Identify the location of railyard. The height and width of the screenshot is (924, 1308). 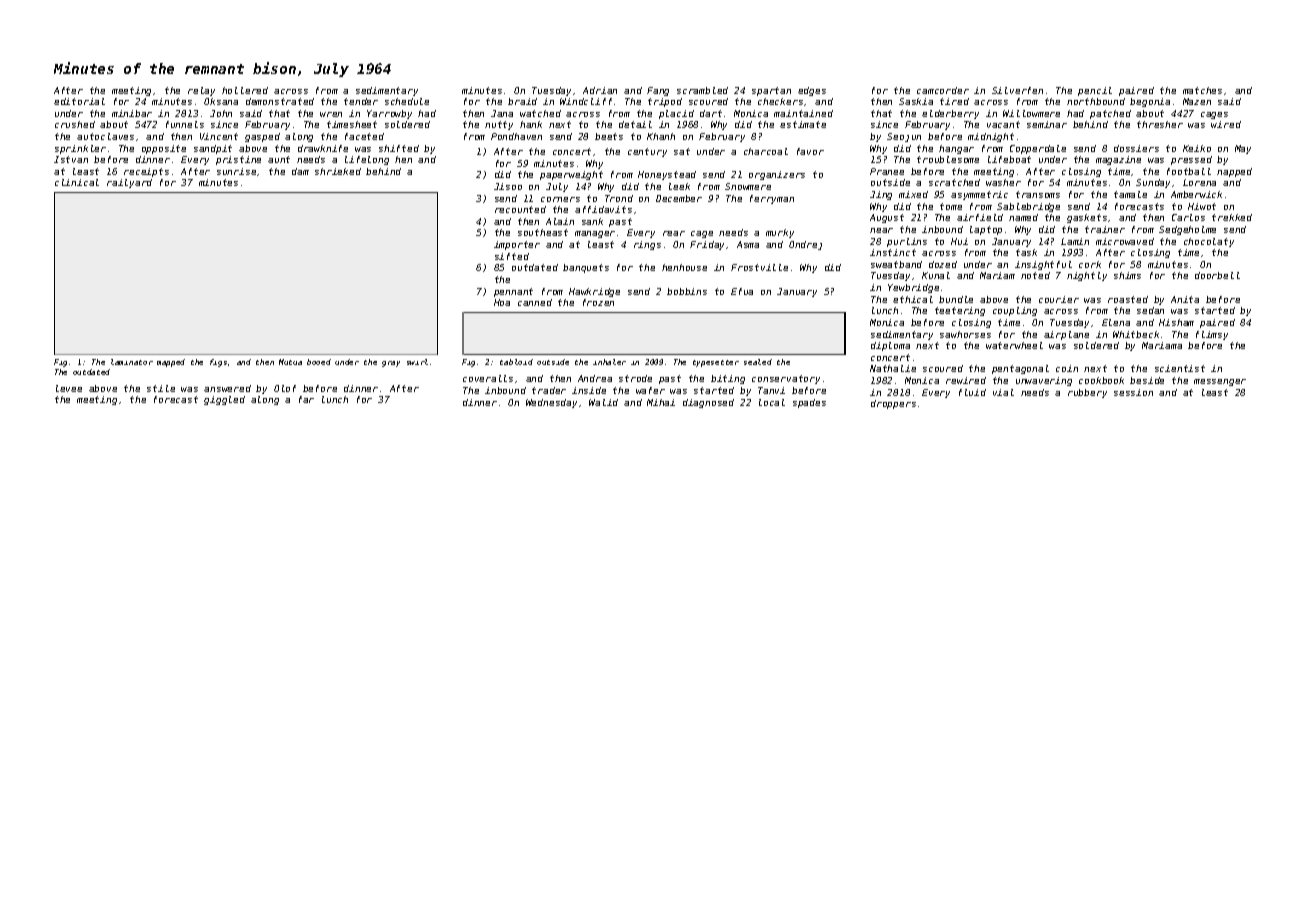
(129, 183).
